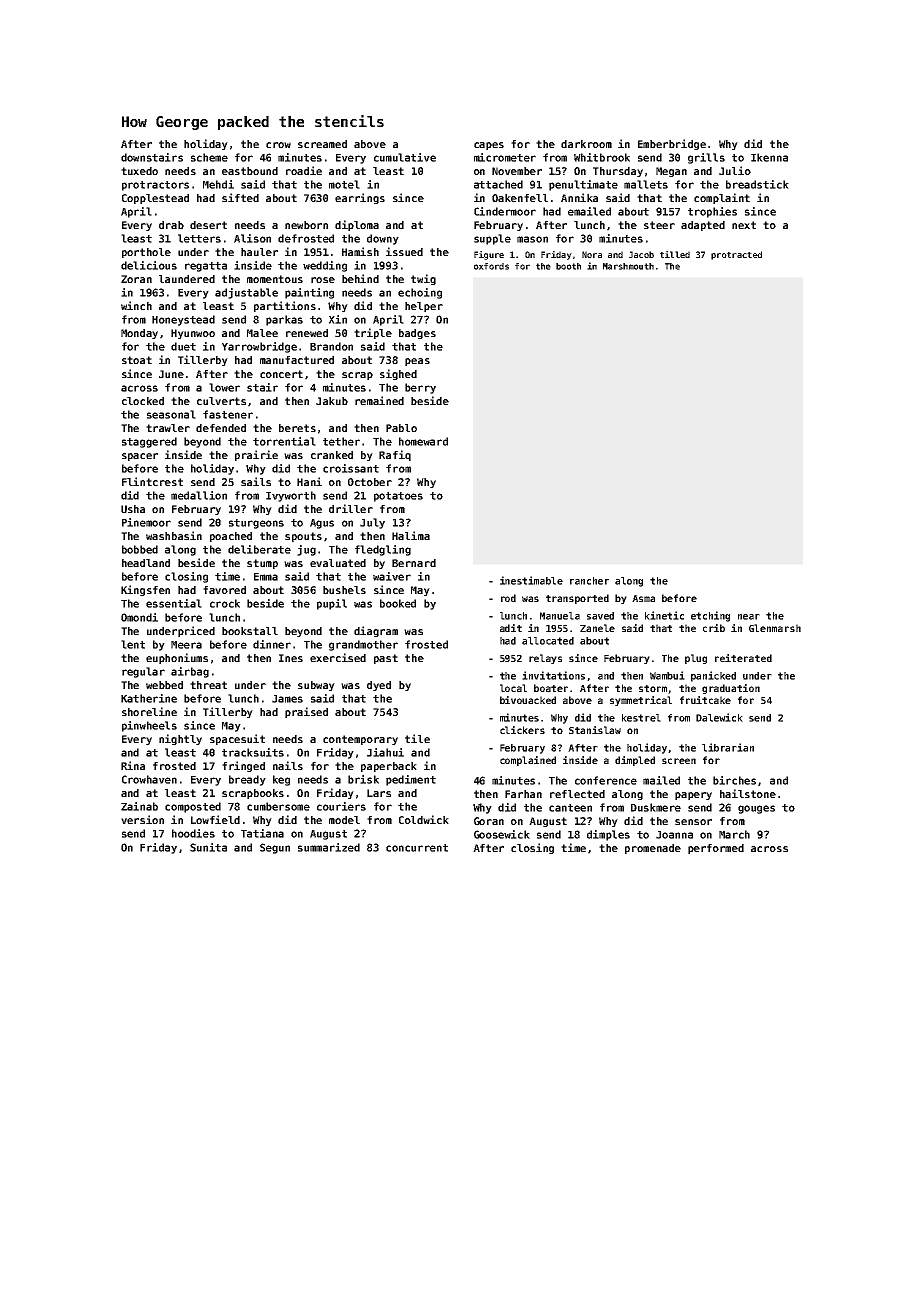 The image size is (924, 1308). I want to click on dimples, so click(608, 835).
